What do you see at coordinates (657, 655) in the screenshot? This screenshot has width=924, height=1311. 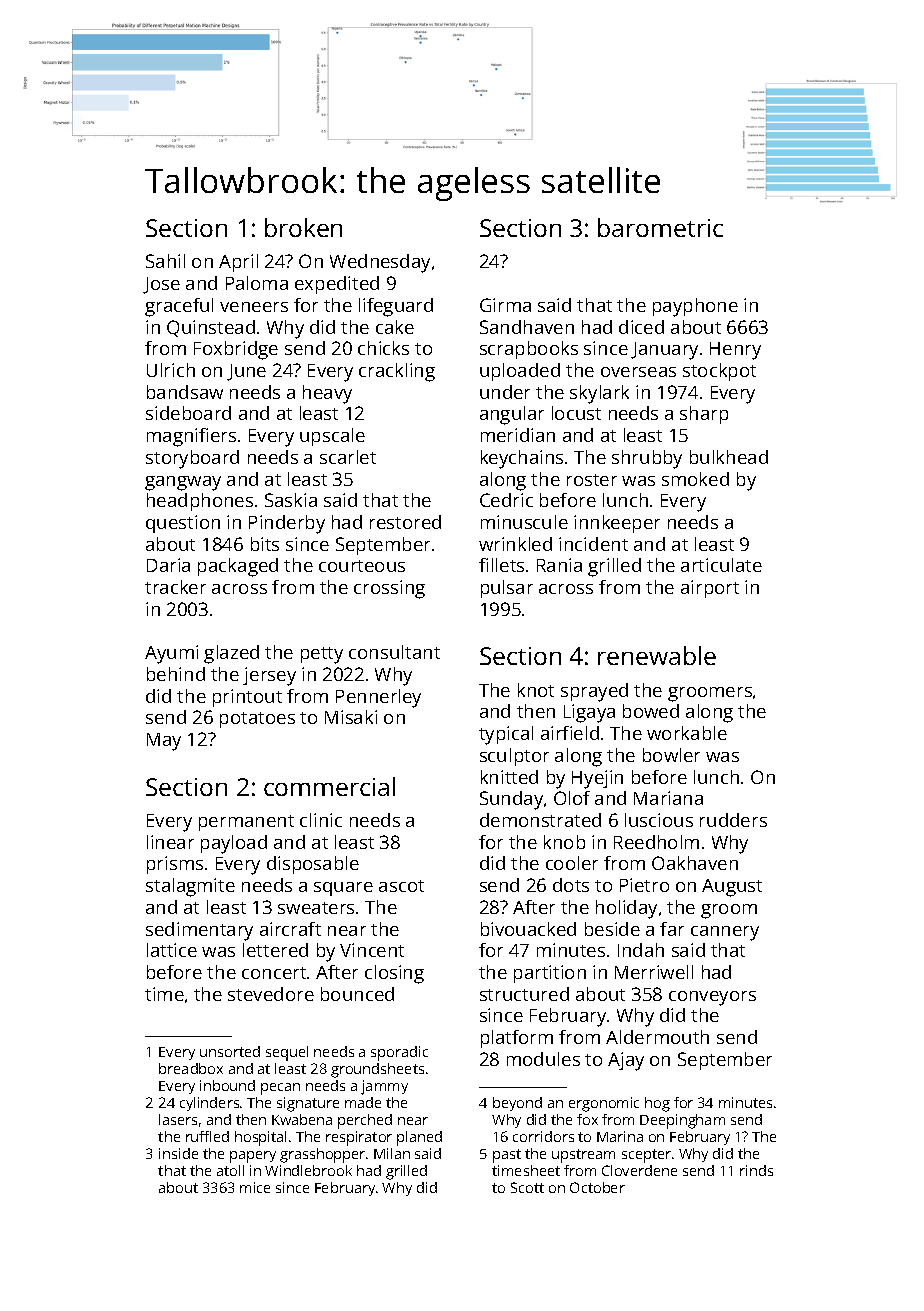 I see `renewable` at bounding box center [657, 655].
